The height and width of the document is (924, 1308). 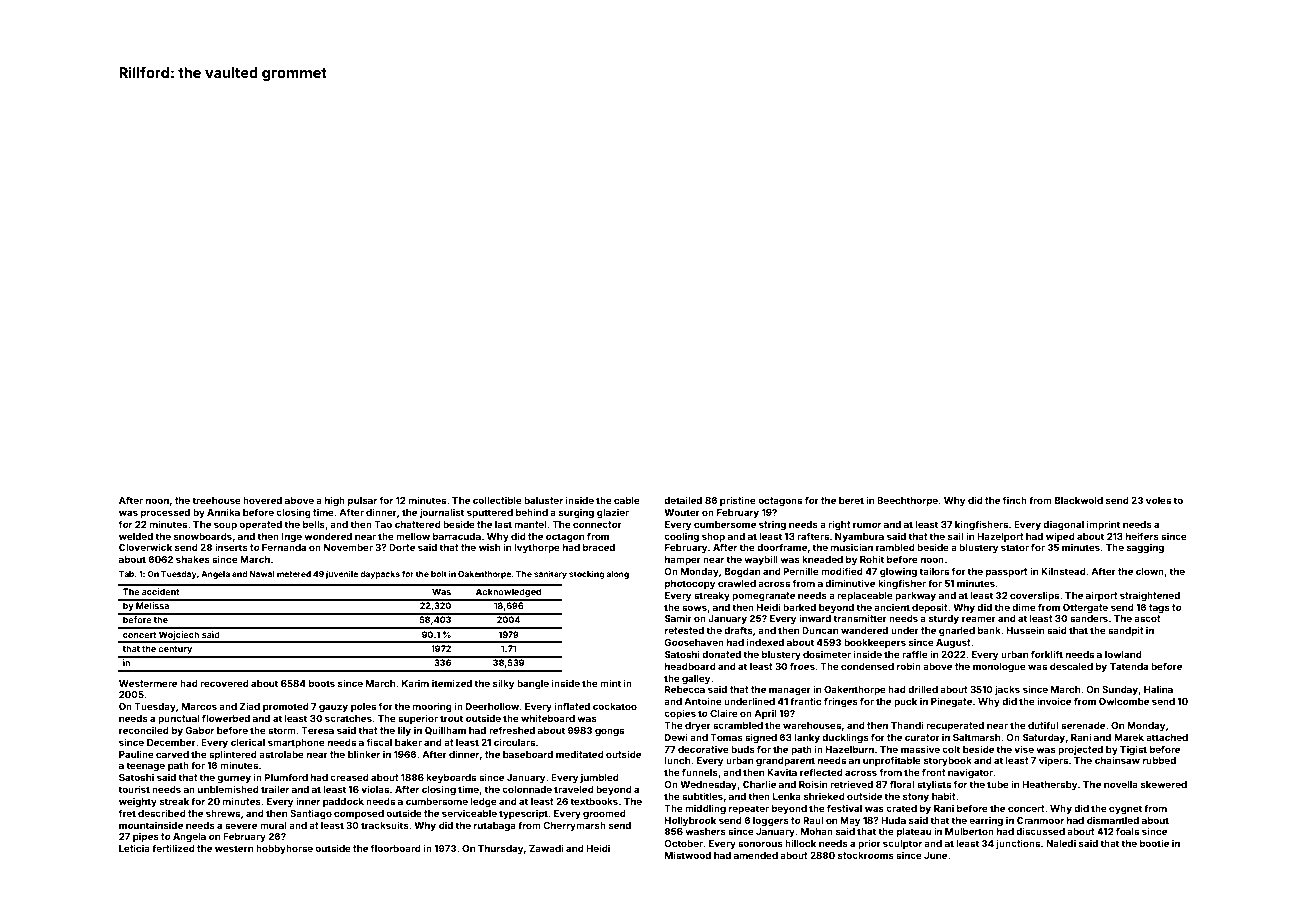 What do you see at coordinates (738, 501) in the document?
I see `pristine` at bounding box center [738, 501].
